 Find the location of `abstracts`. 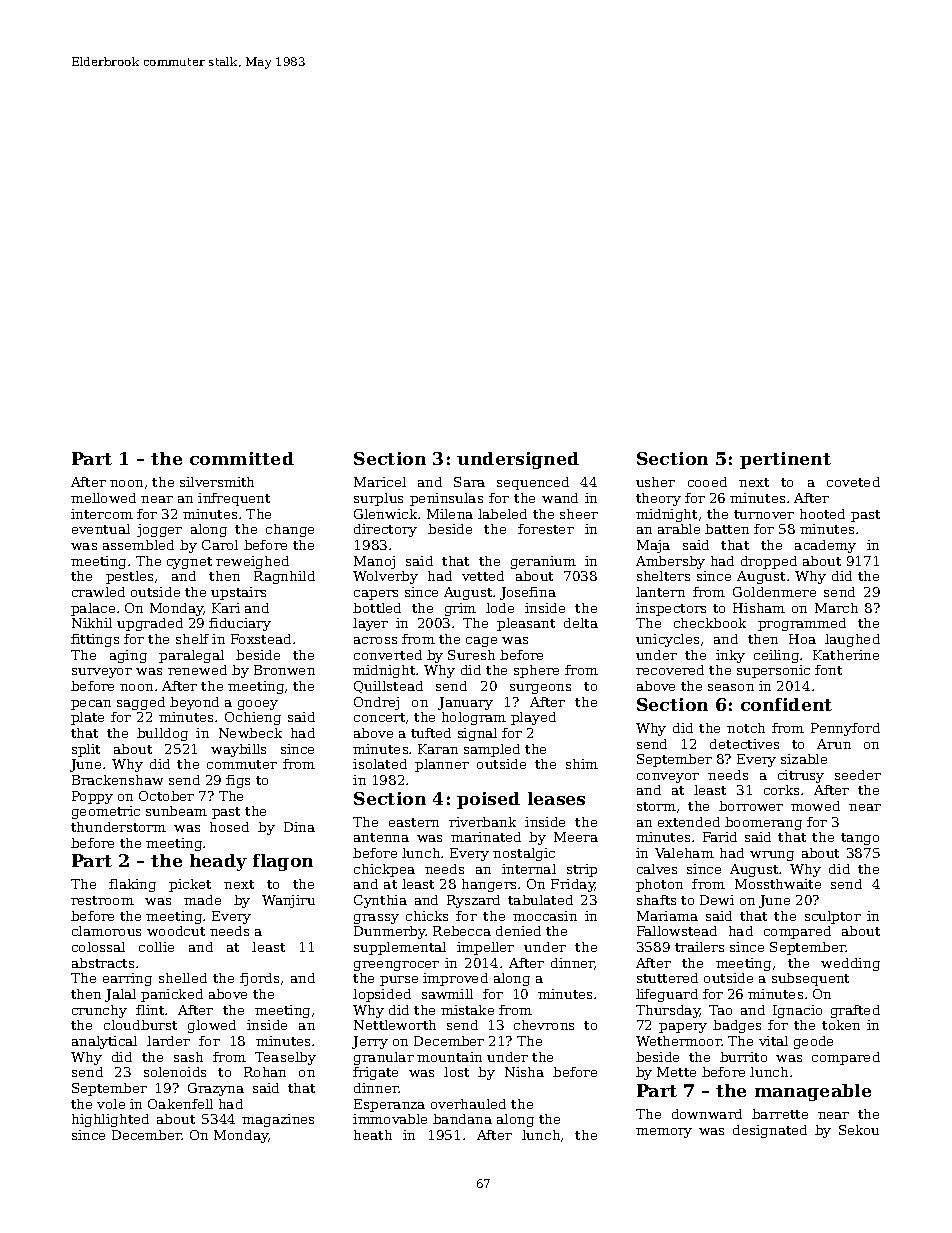

abstracts is located at coordinates (103, 963).
